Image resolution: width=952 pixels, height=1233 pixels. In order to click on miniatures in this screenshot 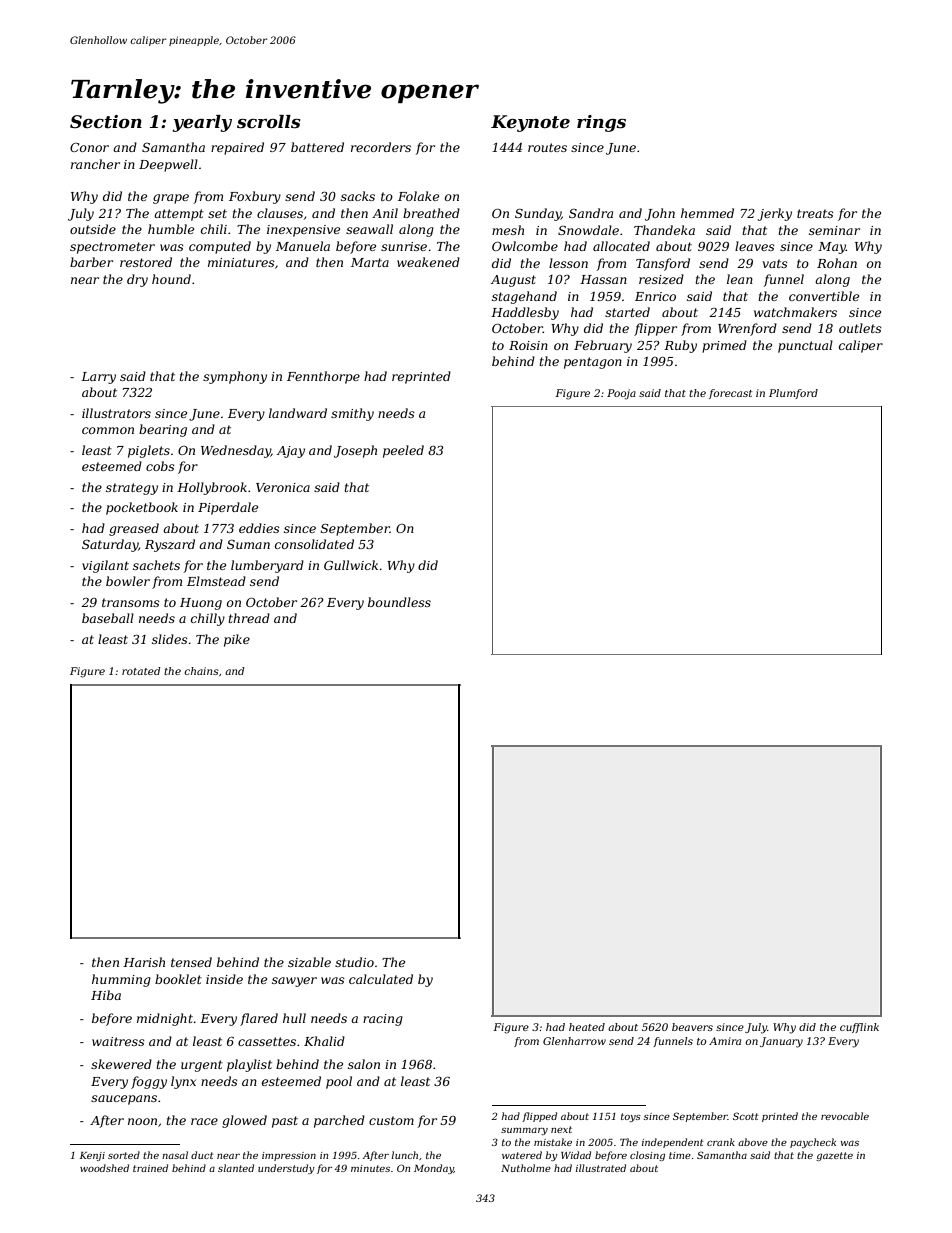, I will do `click(241, 262)`.
